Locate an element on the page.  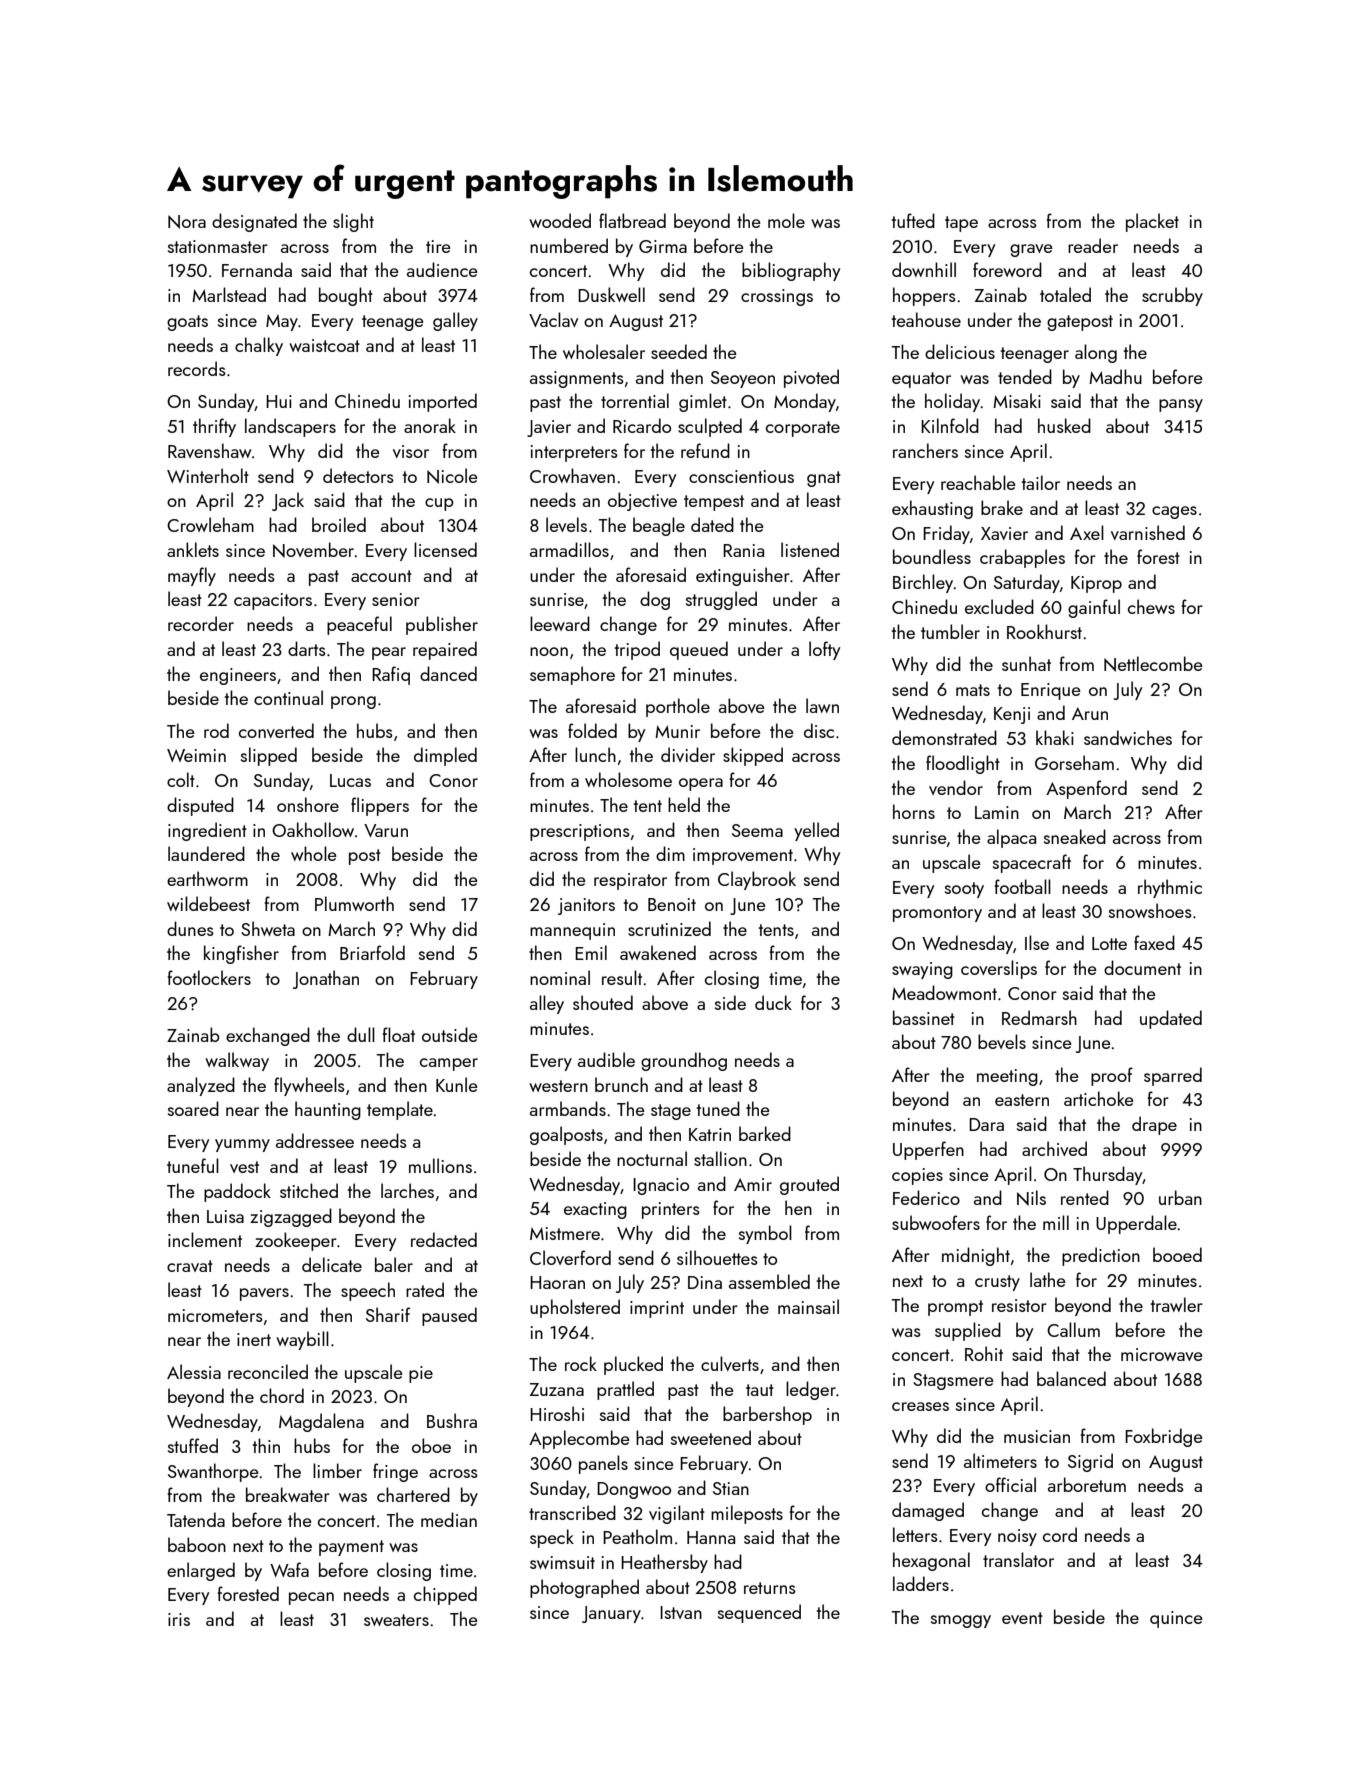
drape is located at coordinates (1154, 1125).
